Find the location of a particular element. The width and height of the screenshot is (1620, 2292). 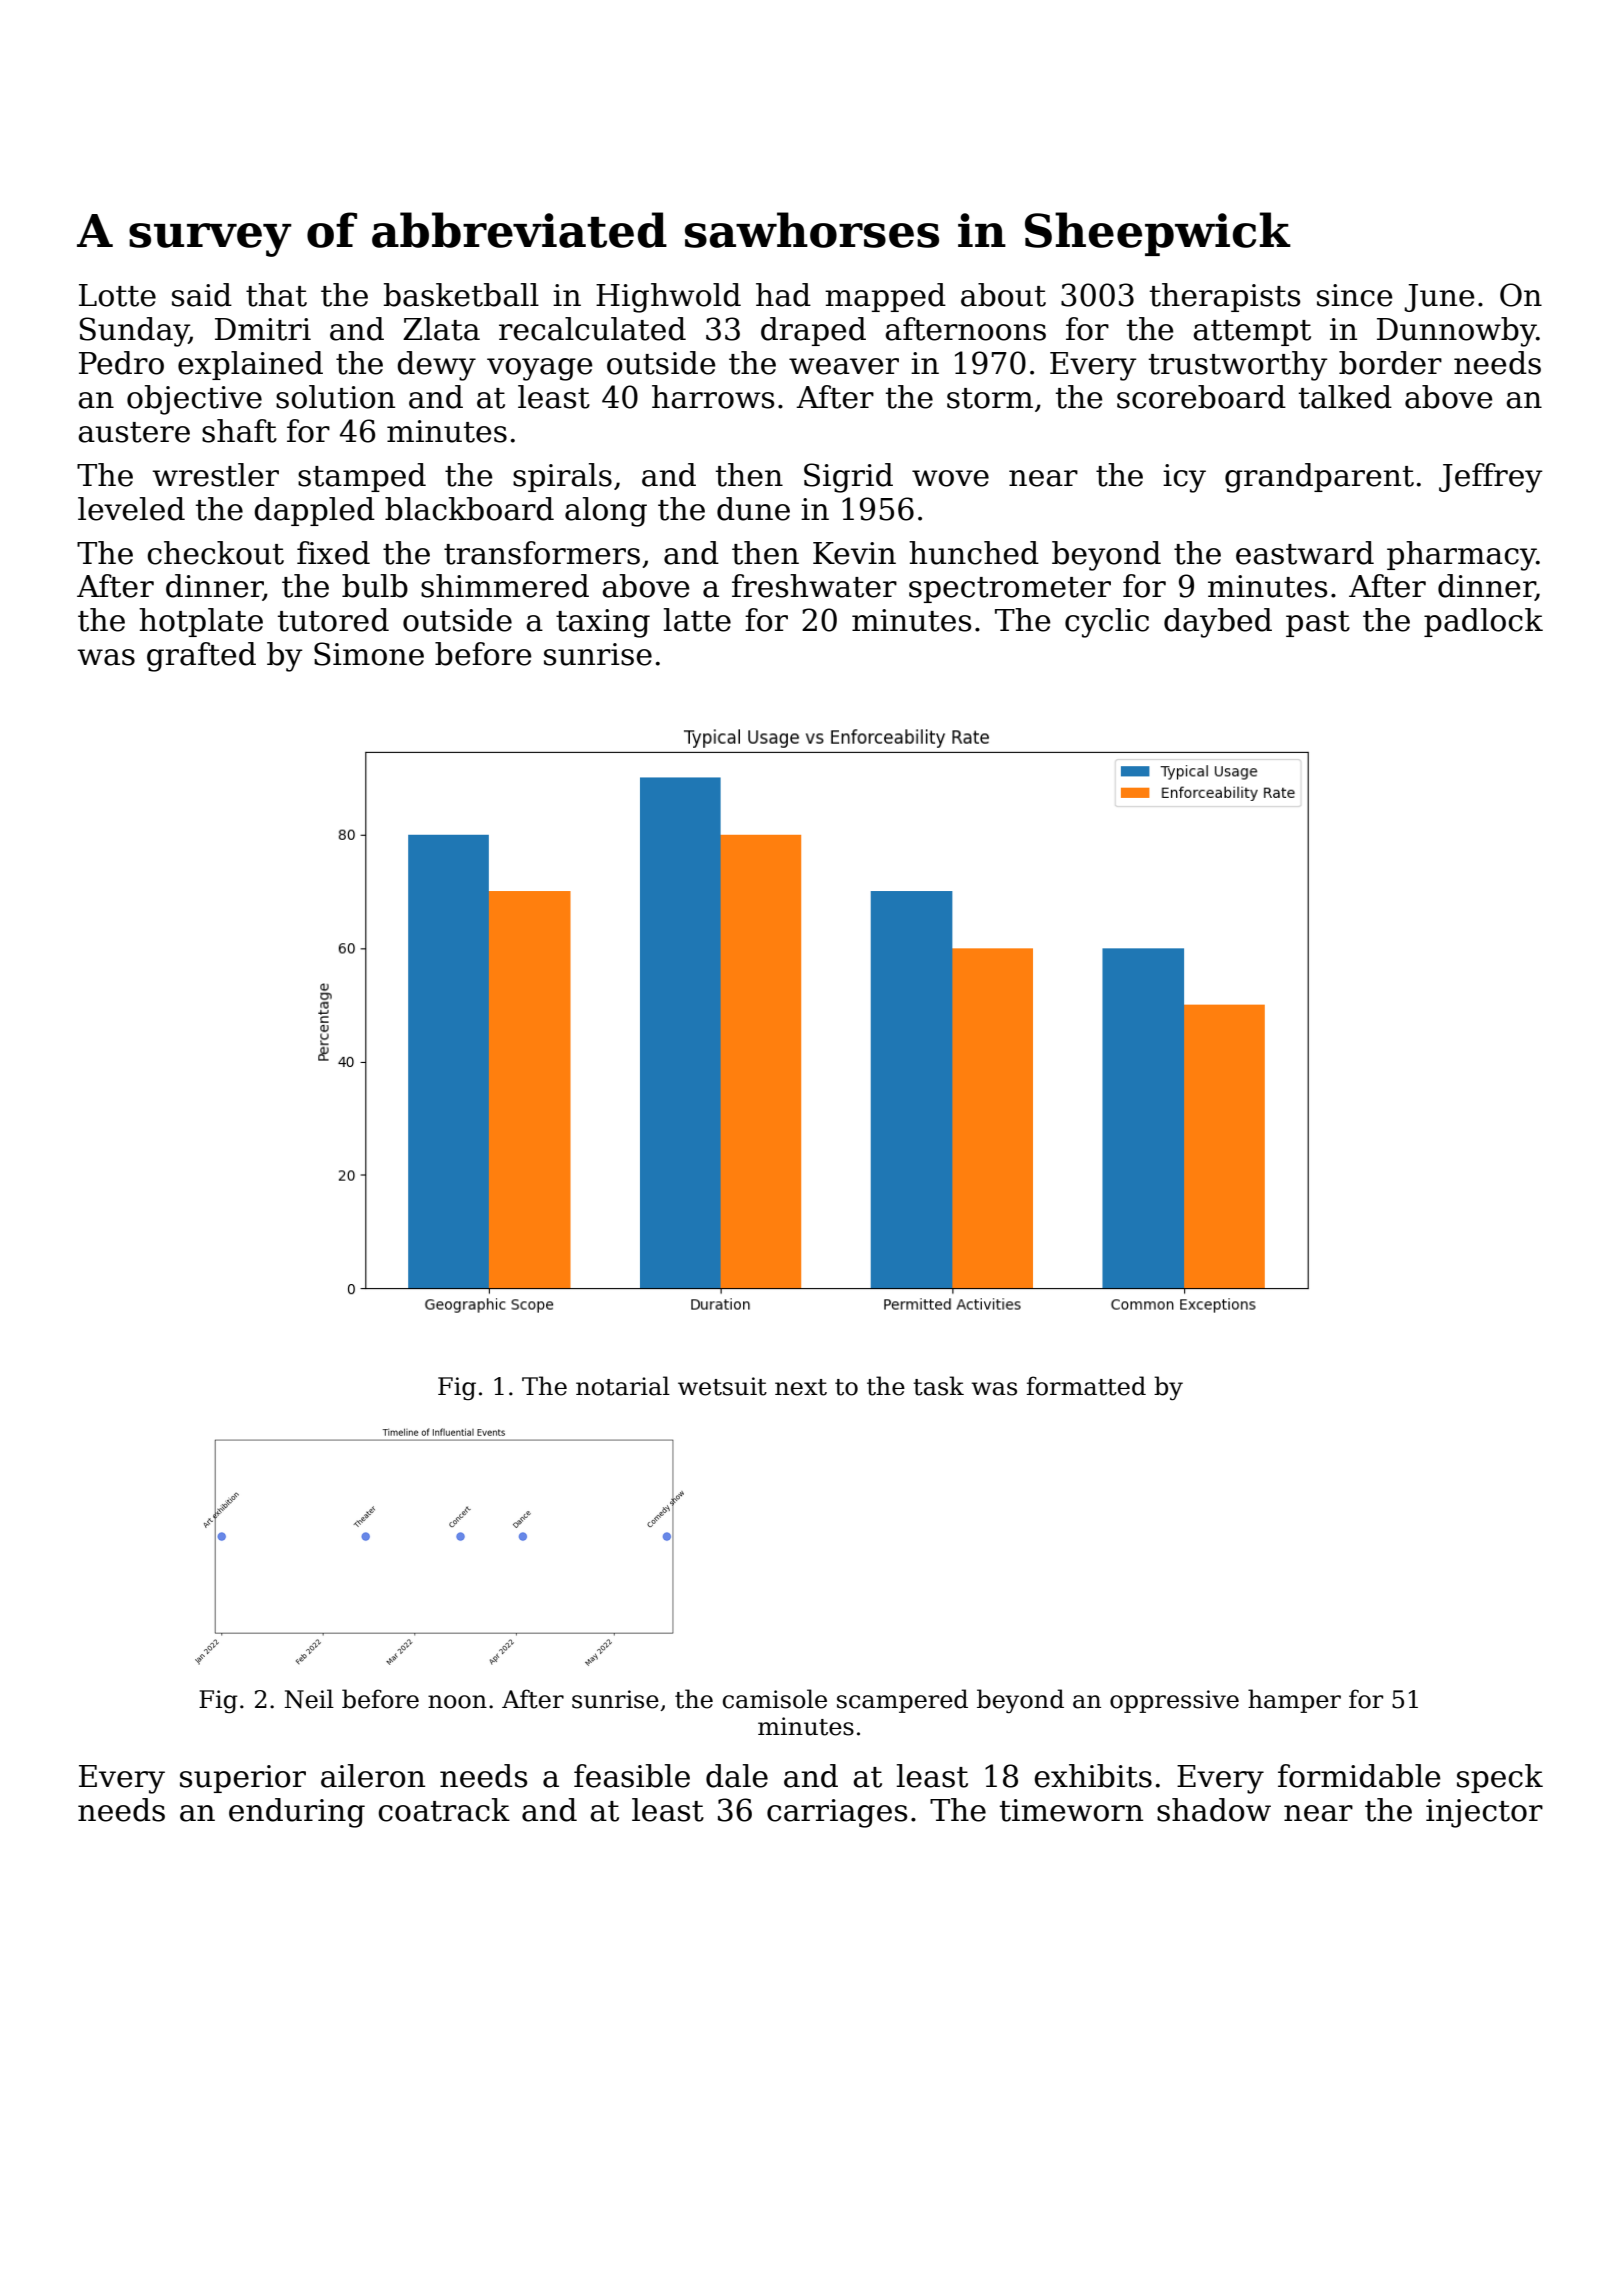

stamped is located at coordinates (362, 477).
